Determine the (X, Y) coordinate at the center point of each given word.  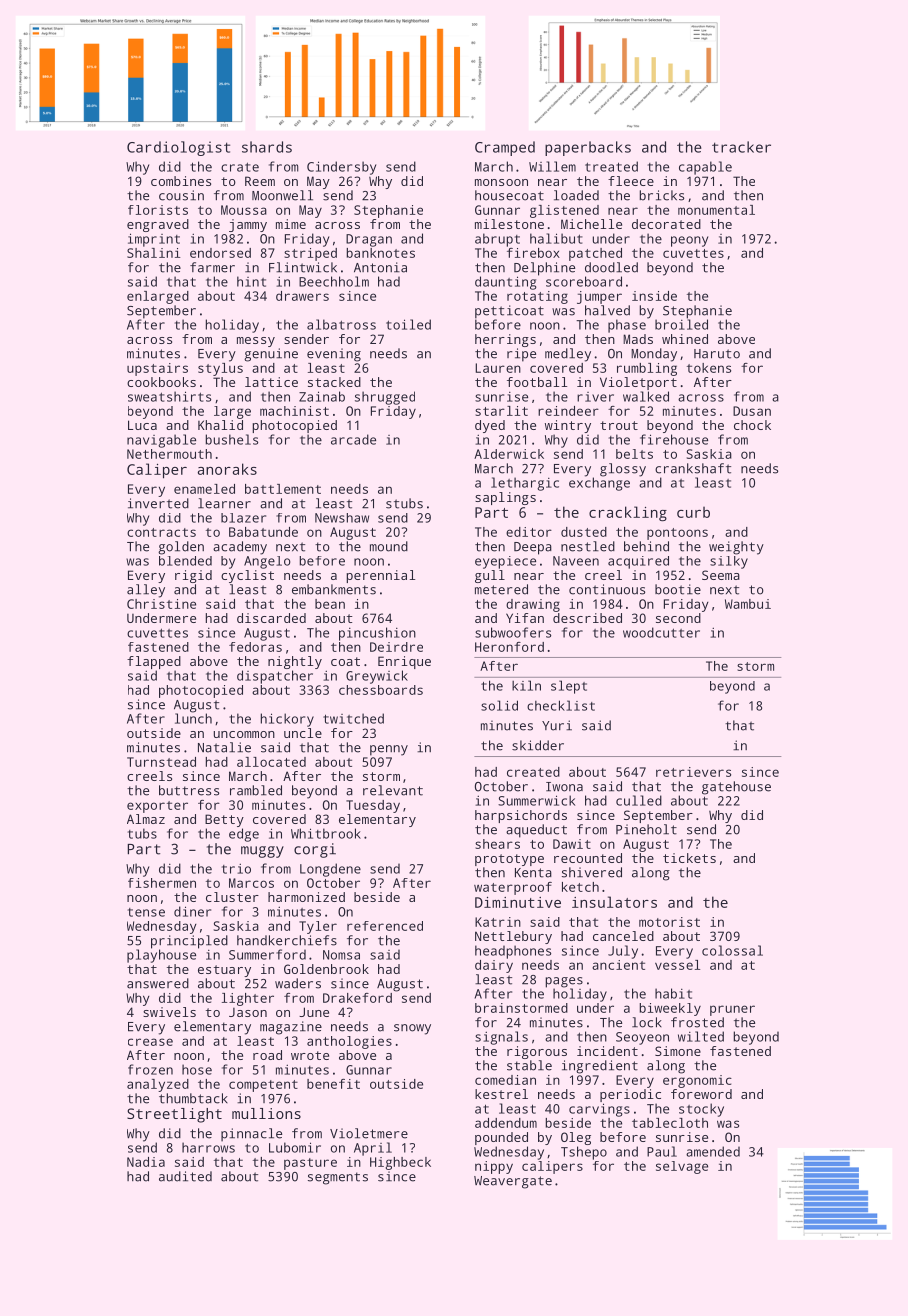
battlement (283, 489)
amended (713, 1151)
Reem (260, 181)
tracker (741, 147)
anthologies (349, 1042)
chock (752, 425)
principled (189, 942)
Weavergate (513, 1182)
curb (693, 512)
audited (185, 1176)
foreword (701, 1094)
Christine (161, 604)
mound (389, 546)
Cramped (505, 148)
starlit (501, 411)
